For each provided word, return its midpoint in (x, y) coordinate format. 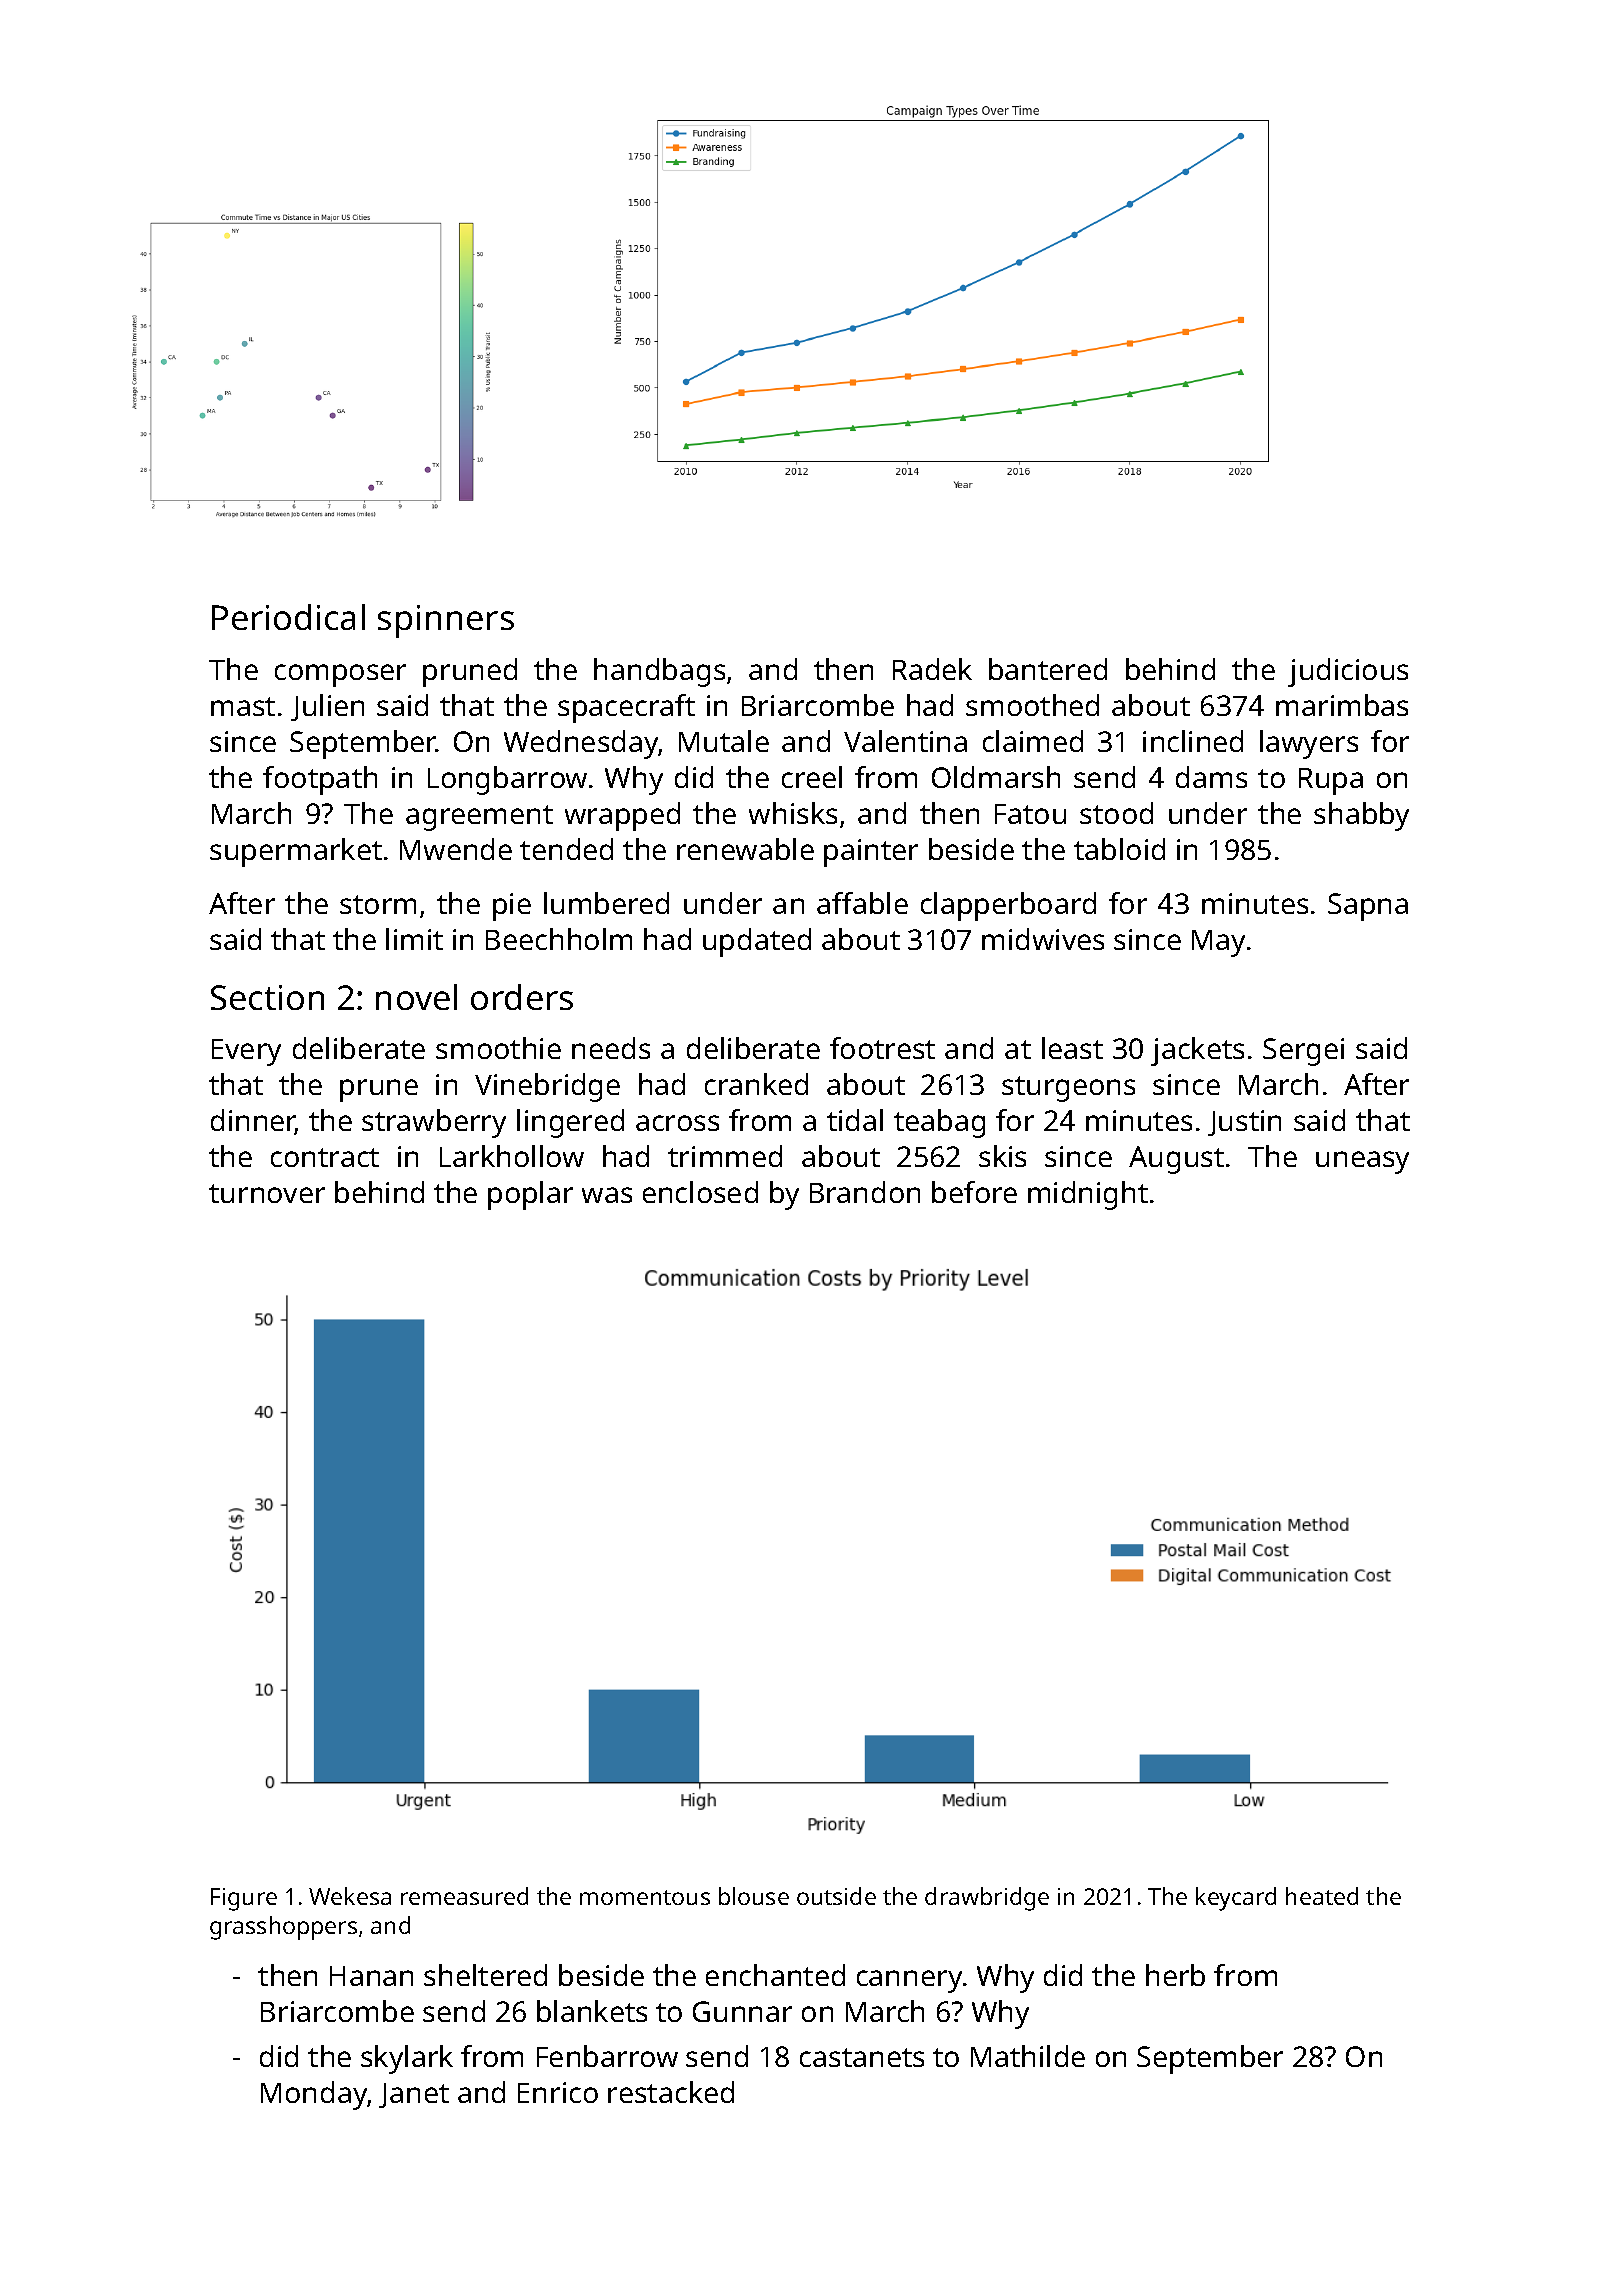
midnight (1088, 1195)
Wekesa (350, 1896)
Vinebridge (547, 1087)
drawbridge (987, 1899)
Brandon (865, 1192)
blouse (754, 1896)
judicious (1348, 672)
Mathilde (1028, 2056)
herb (1175, 1975)
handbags (659, 672)
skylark (407, 2059)
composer (340, 675)
